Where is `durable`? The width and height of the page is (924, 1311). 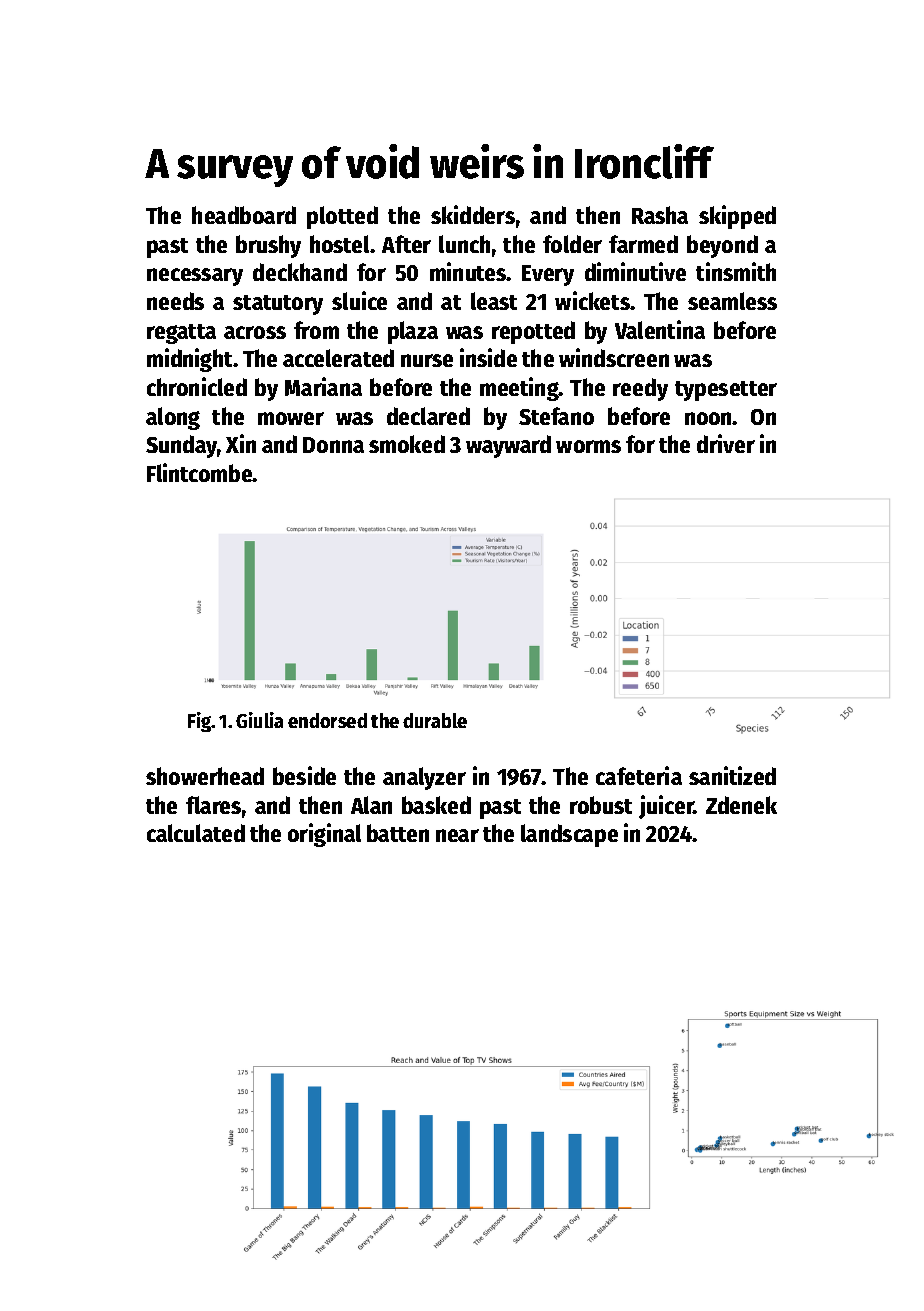 durable is located at coordinates (435, 720).
